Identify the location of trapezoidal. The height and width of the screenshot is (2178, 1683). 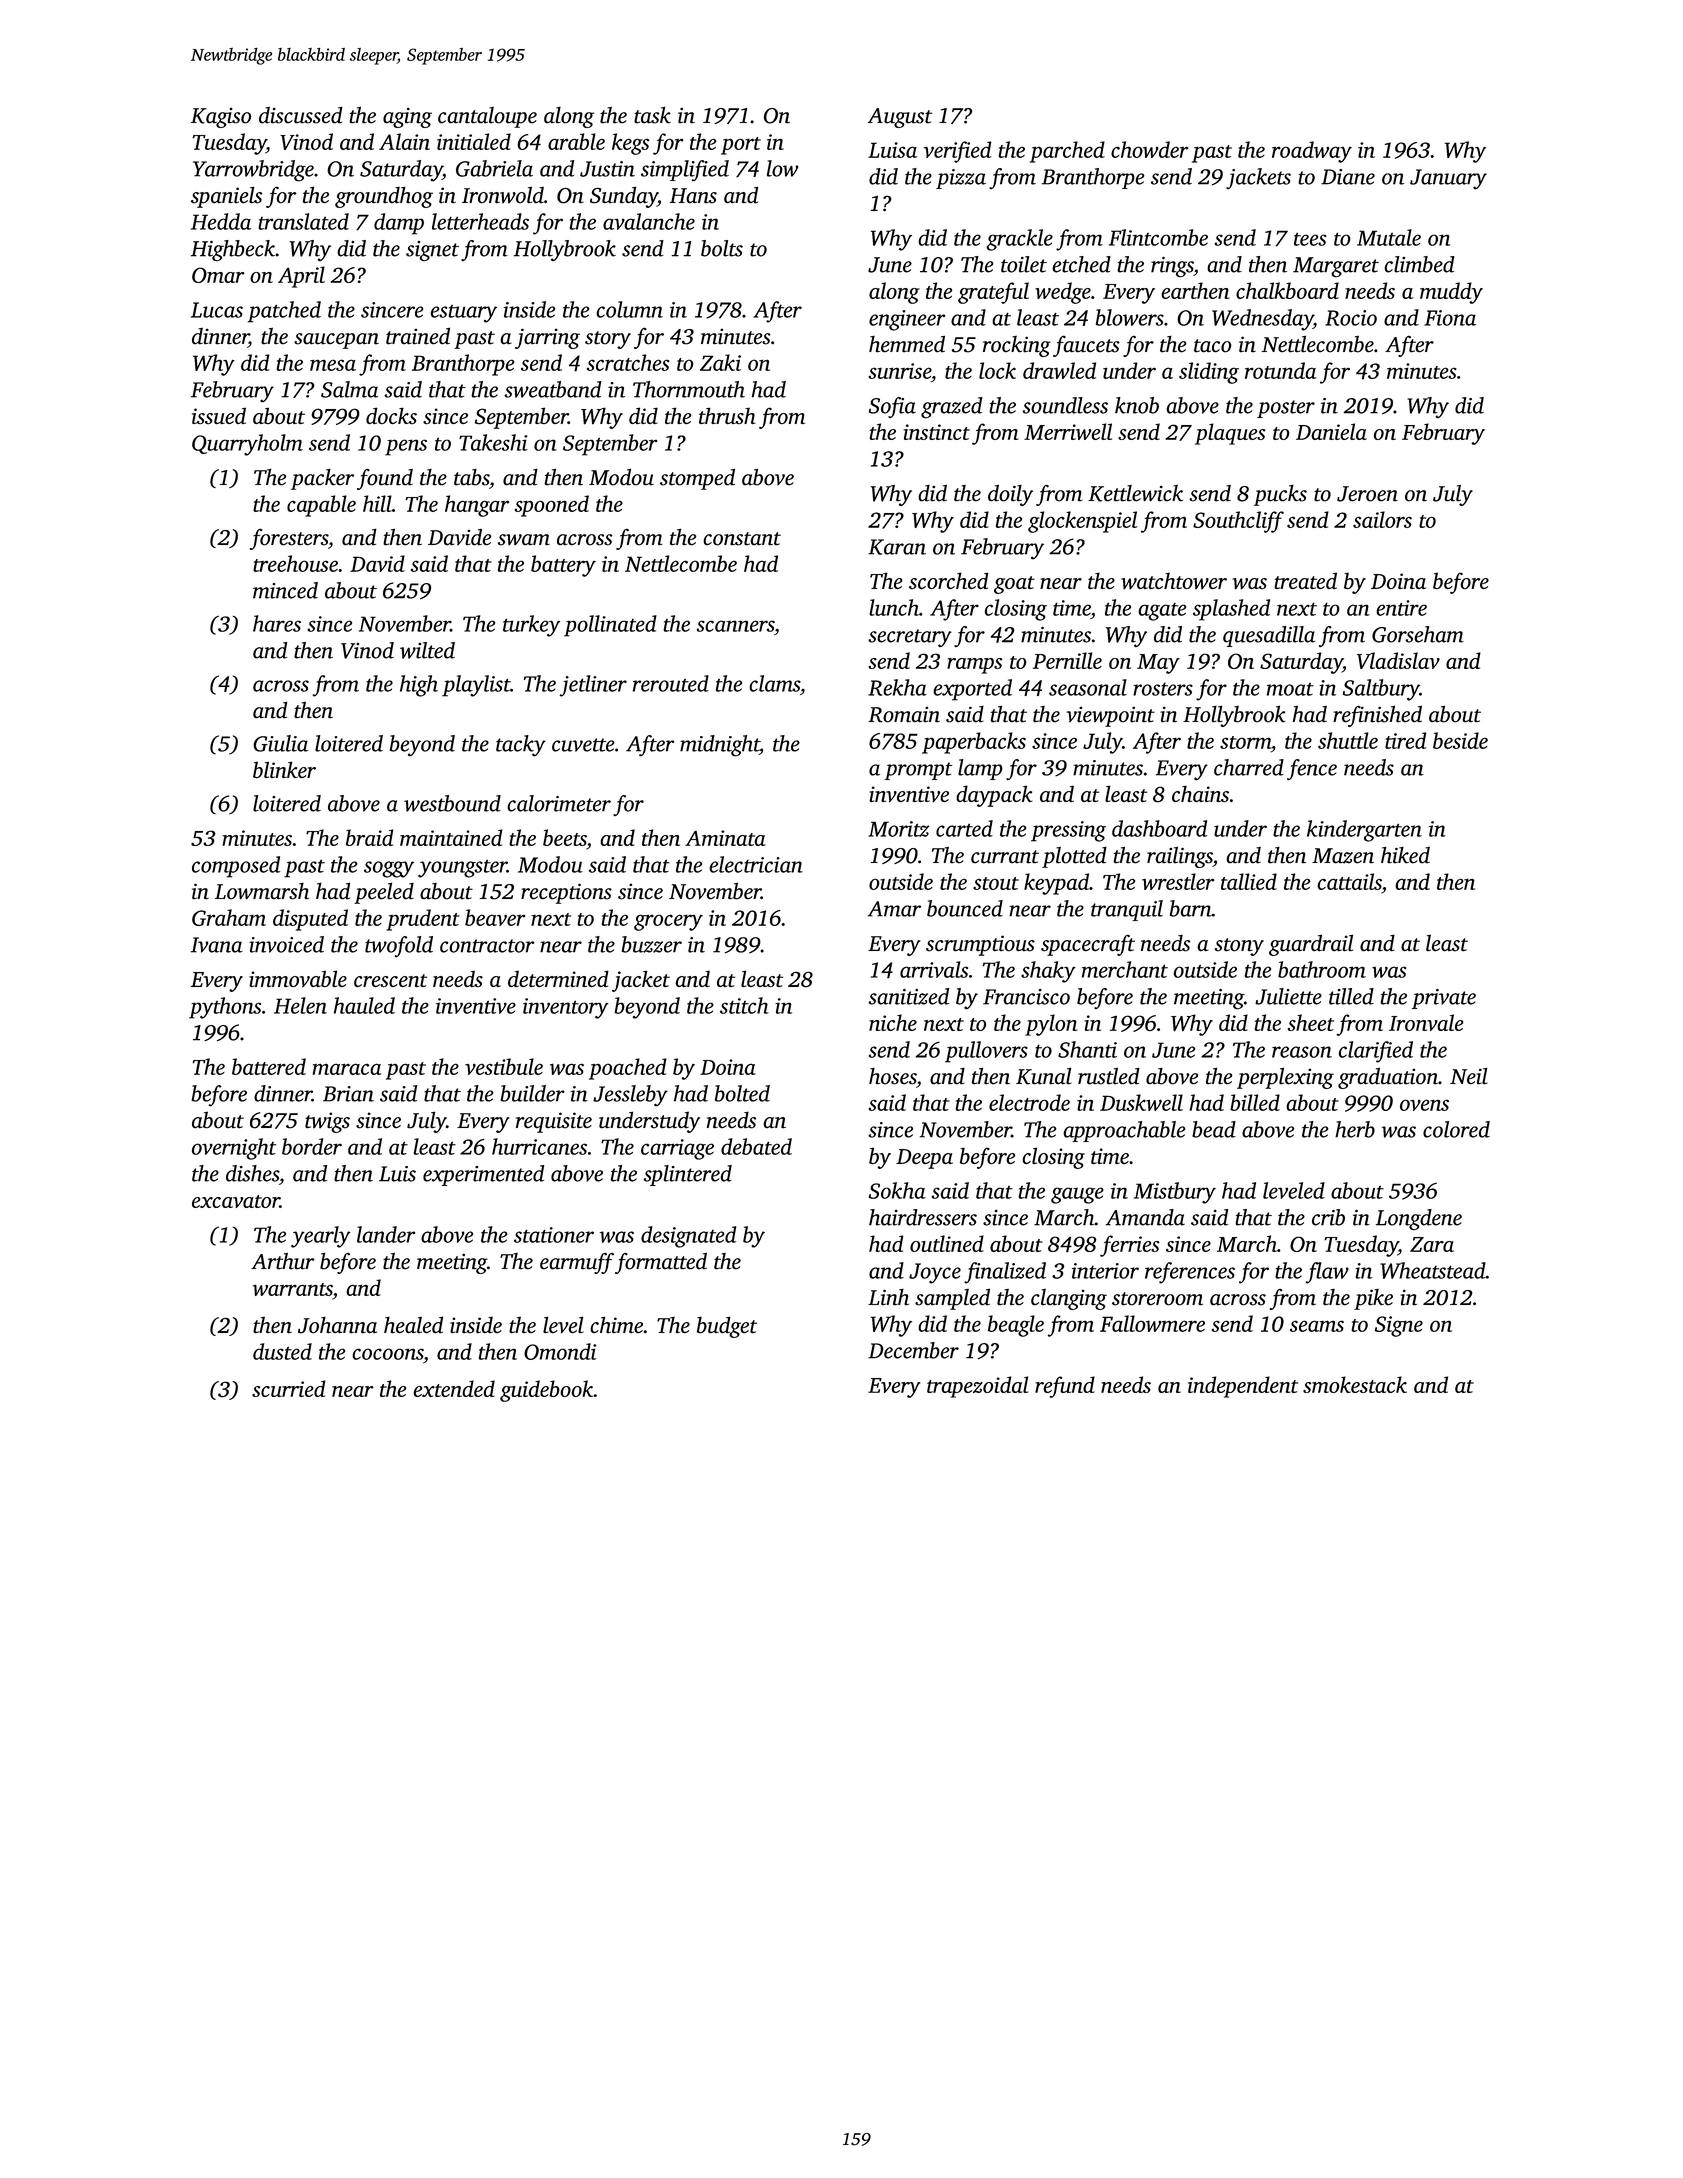
(978, 1387).
